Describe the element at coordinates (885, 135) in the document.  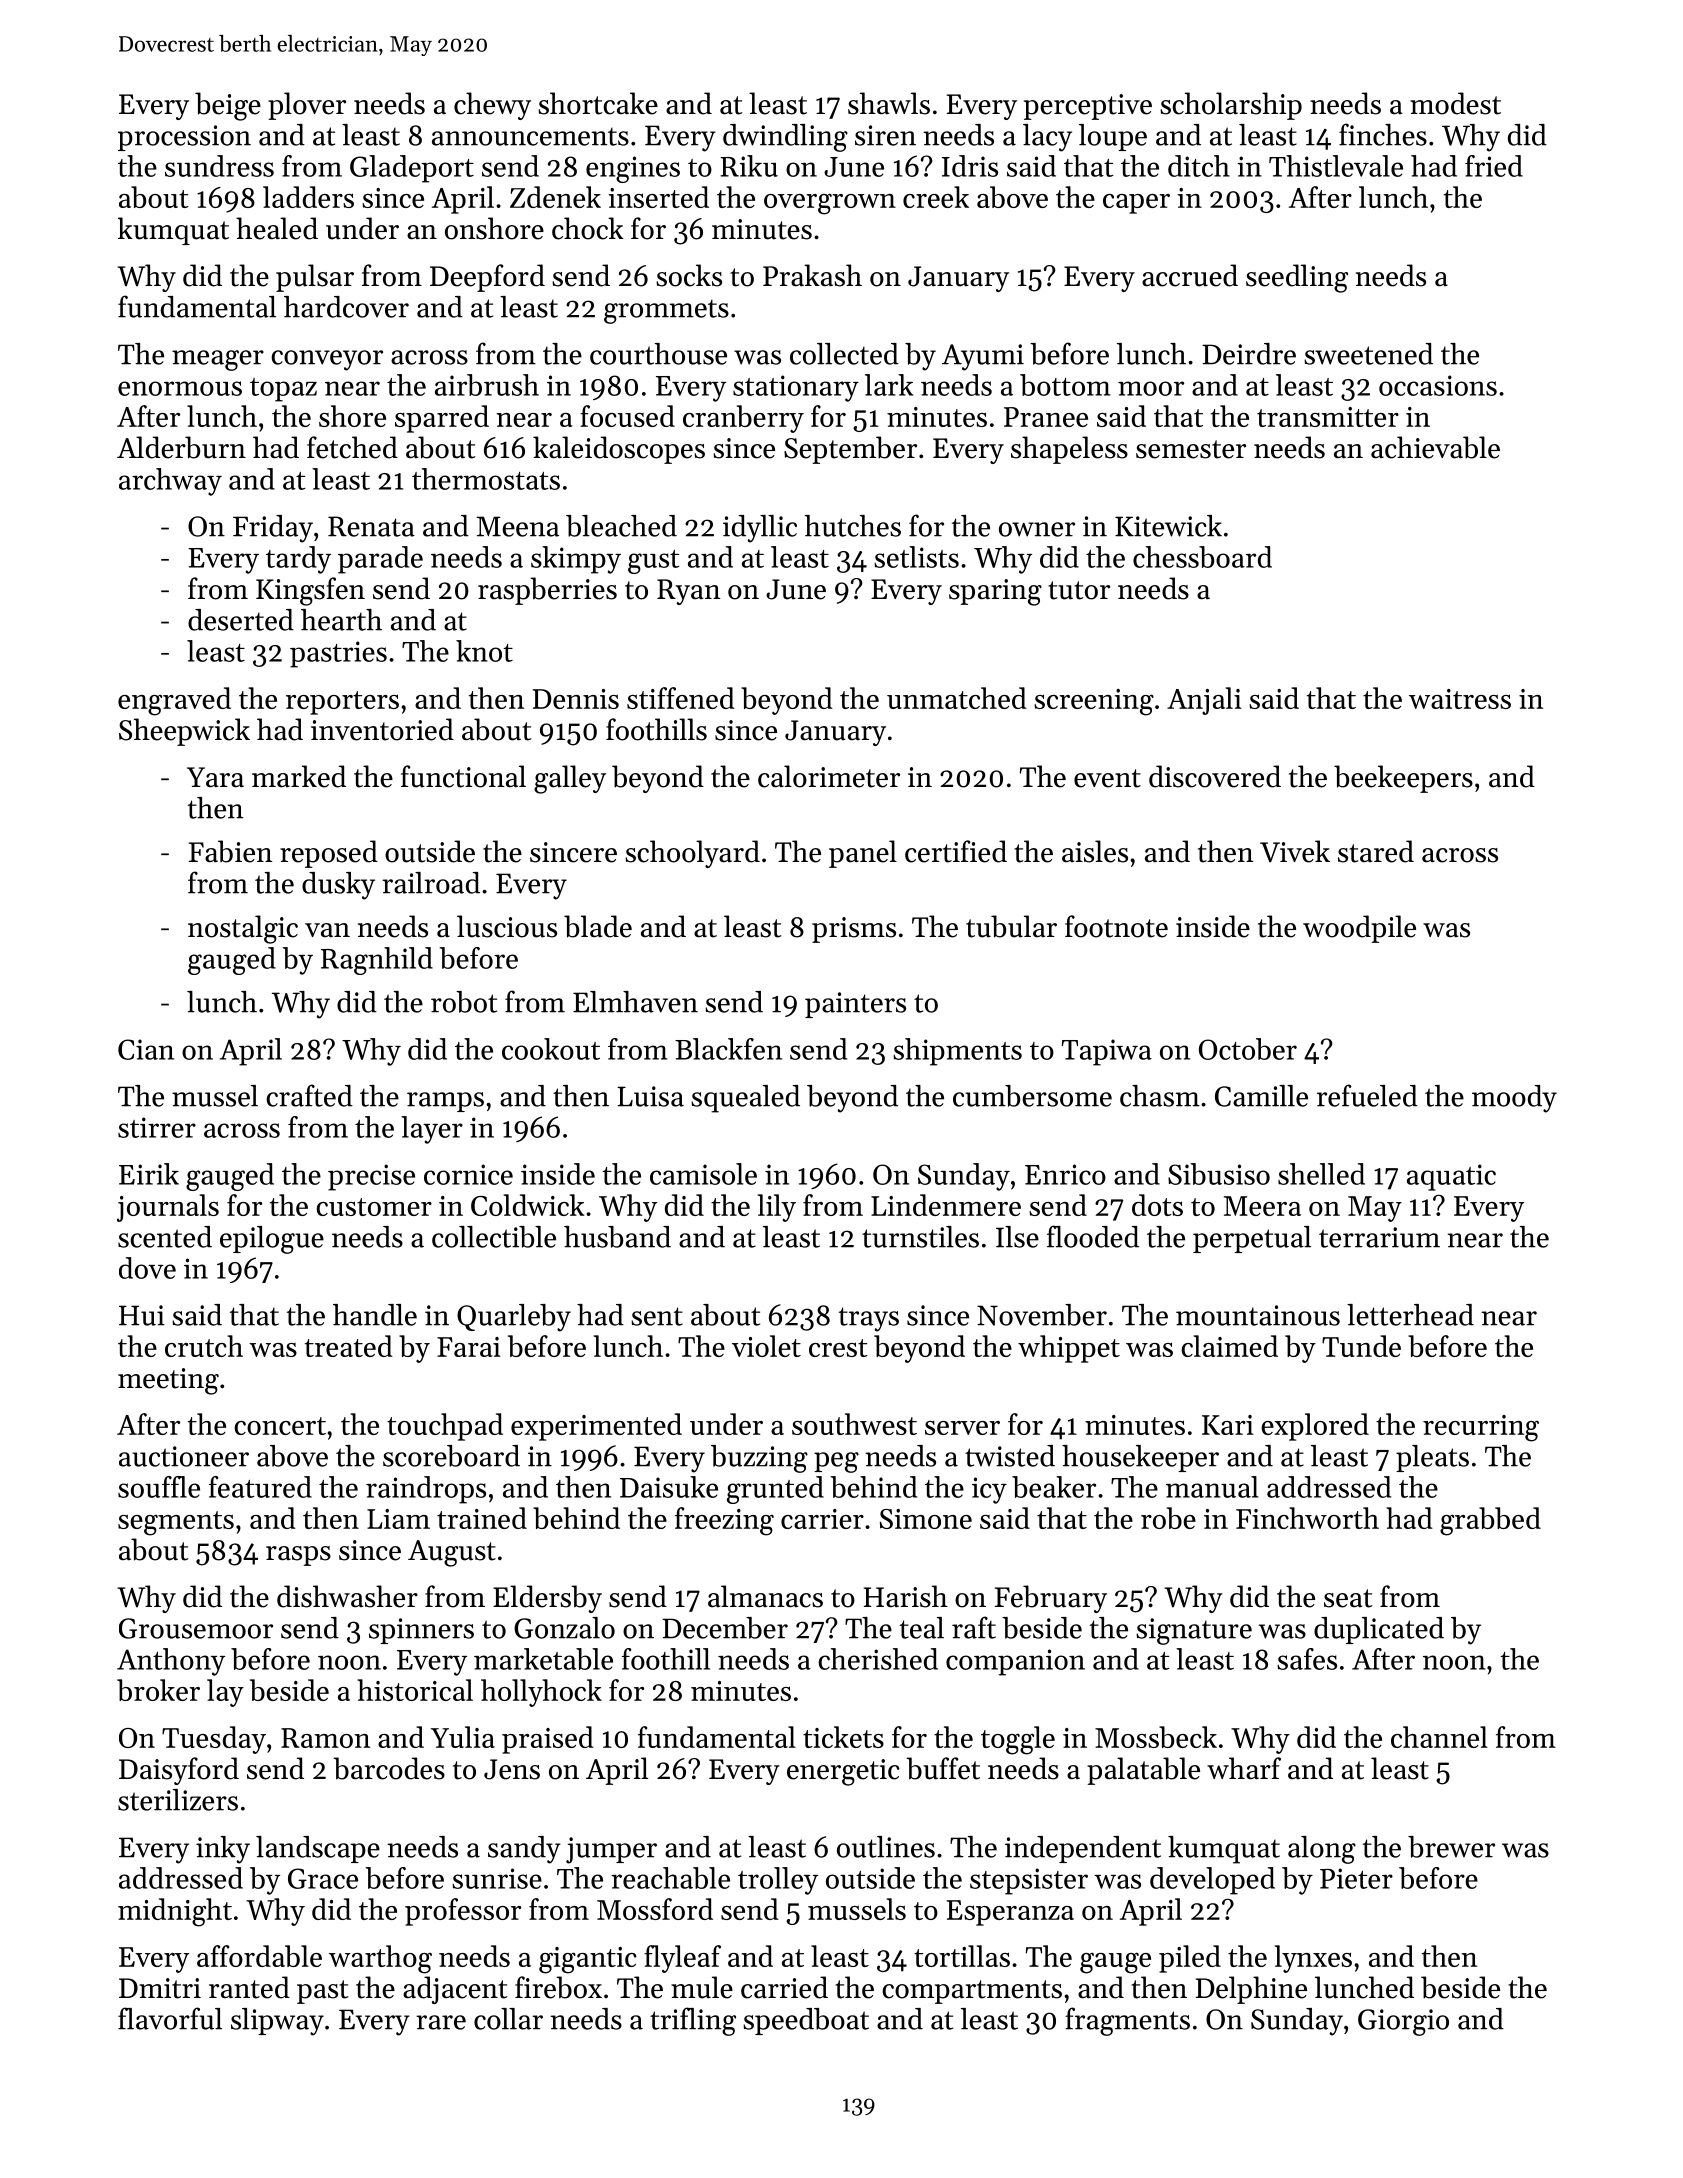
I see `siren` at that location.
